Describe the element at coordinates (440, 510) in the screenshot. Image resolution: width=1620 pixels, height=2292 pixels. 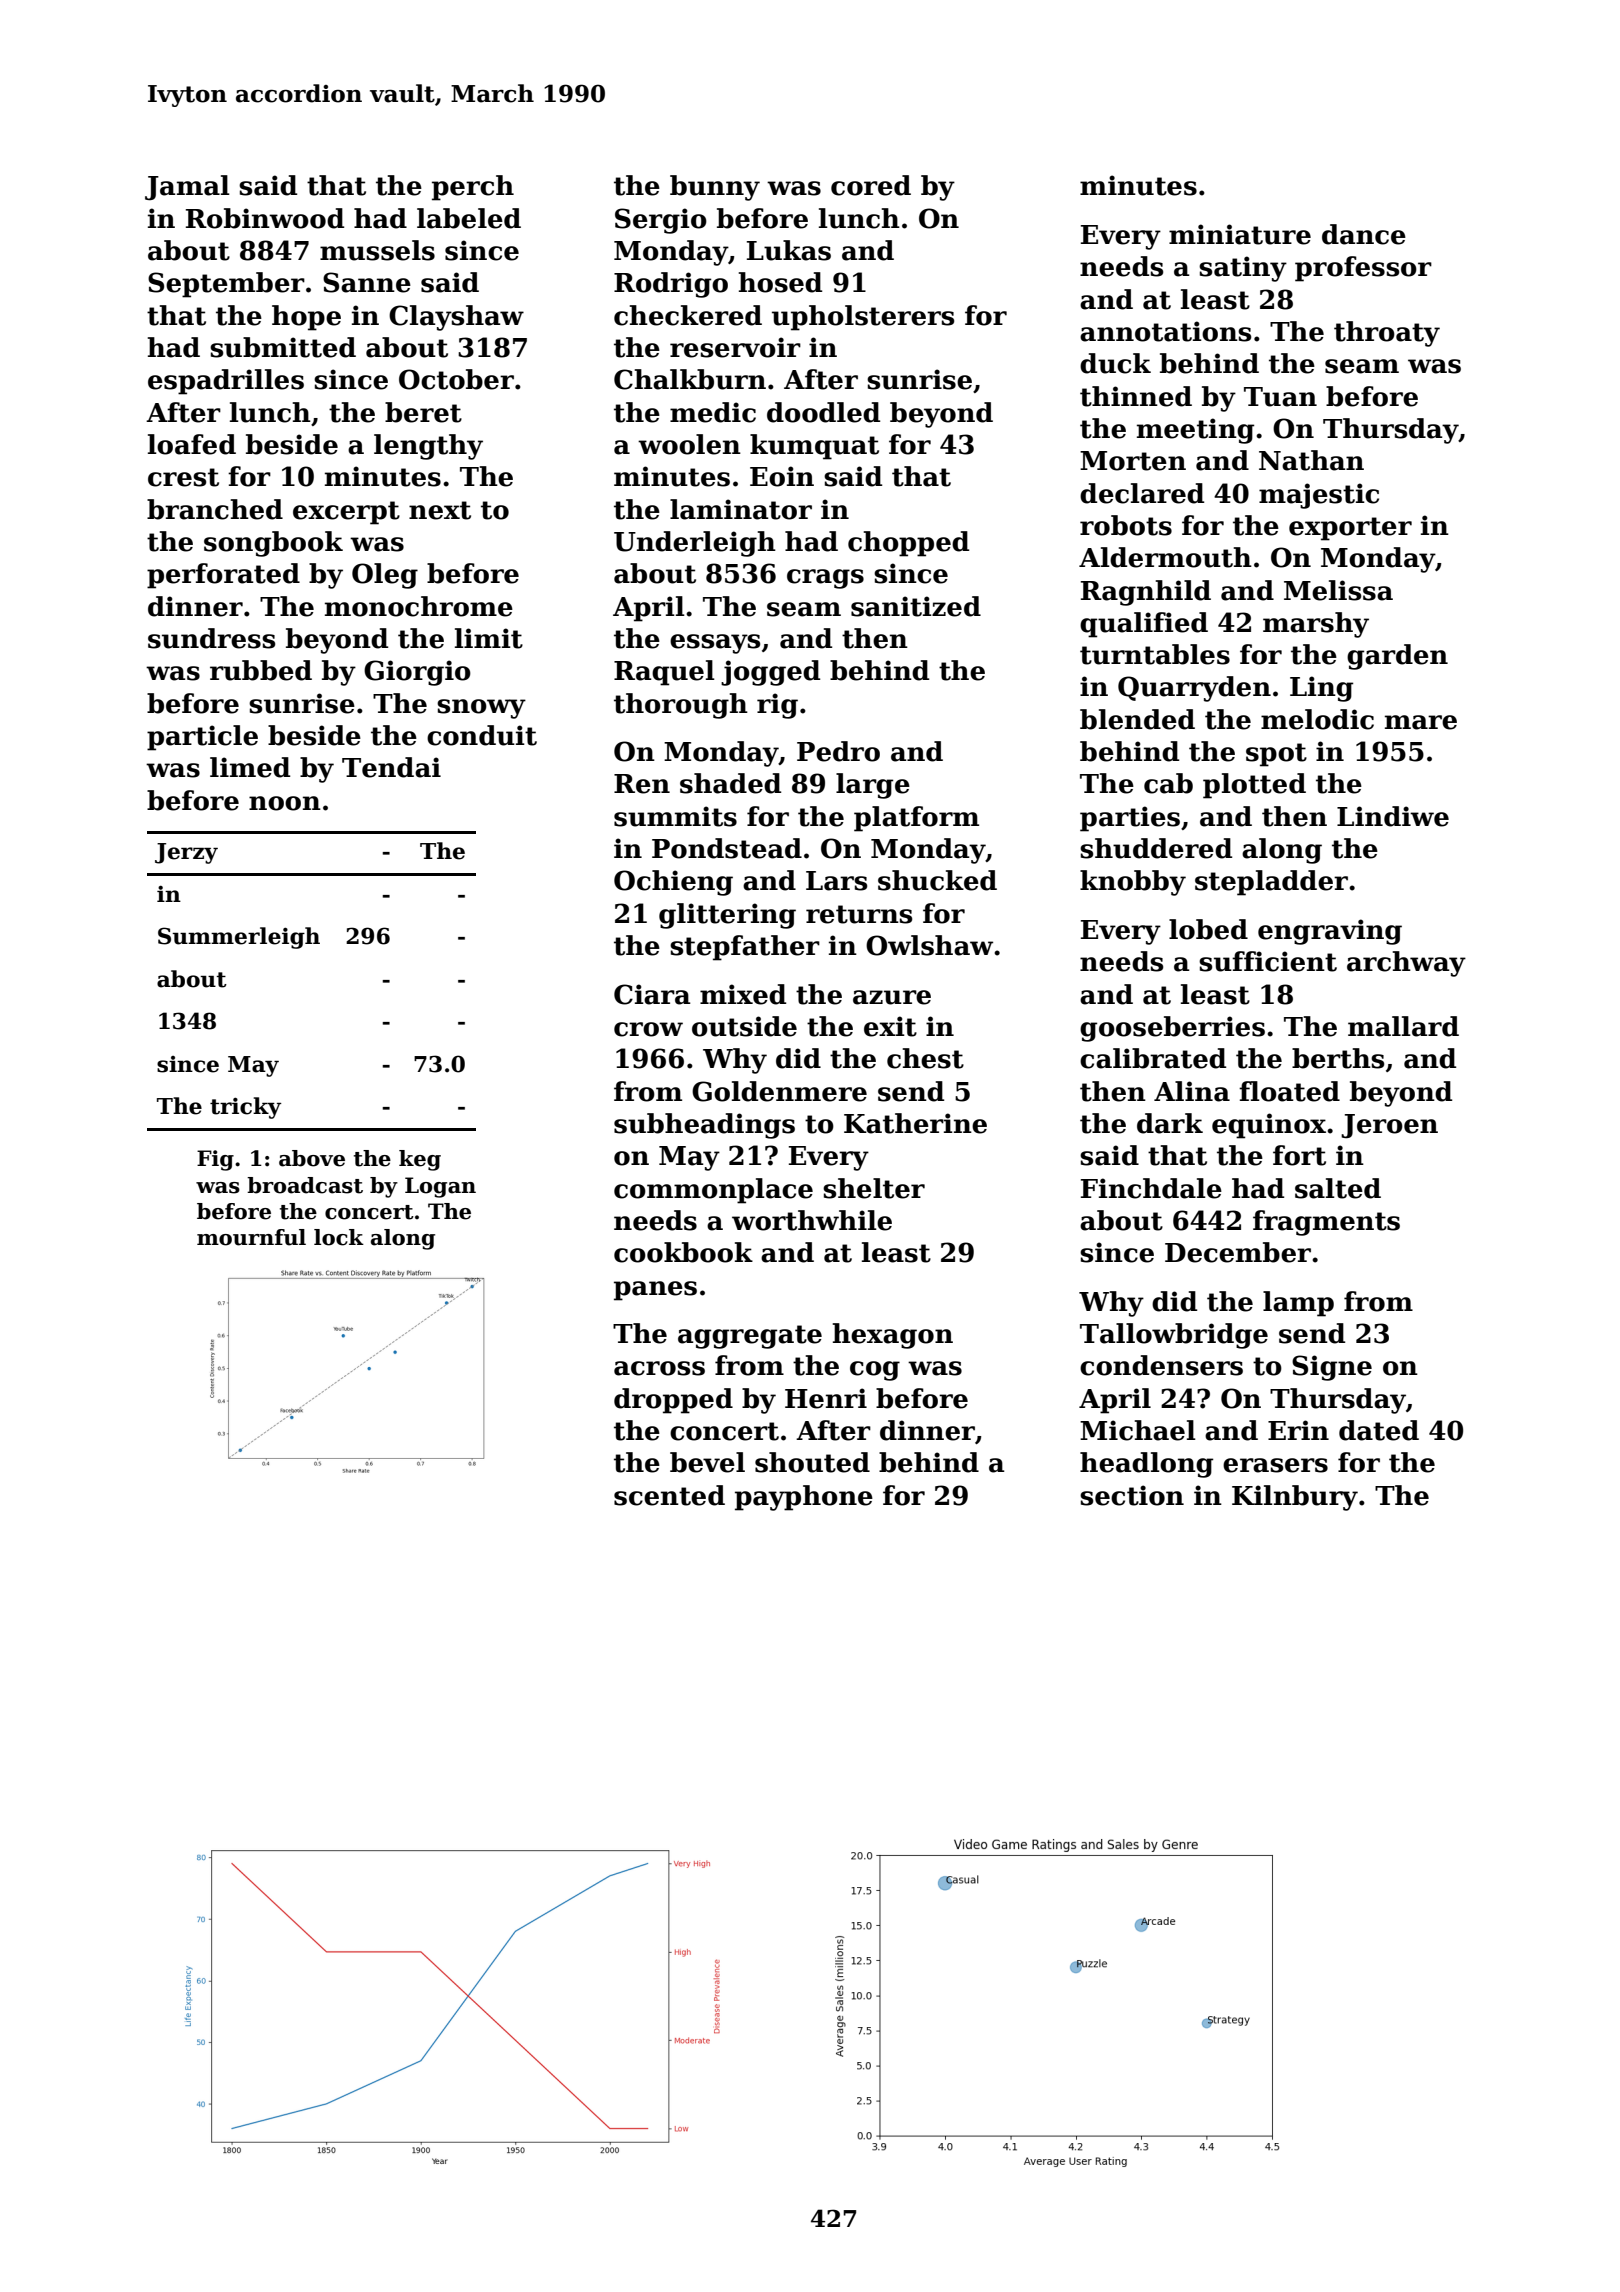
I see `next` at that location.
